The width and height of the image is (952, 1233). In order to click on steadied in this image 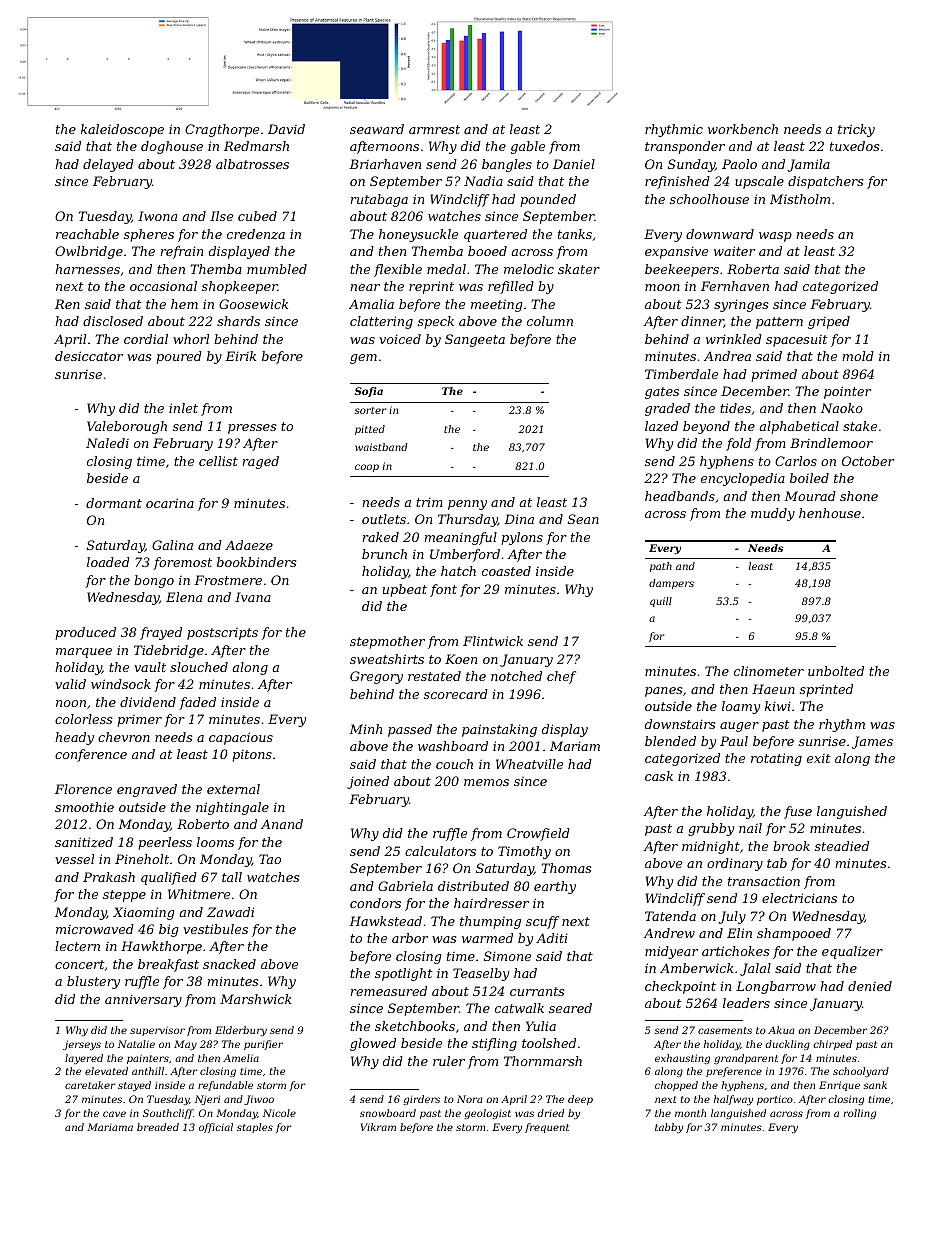, I will do `click(842, 846)`.
